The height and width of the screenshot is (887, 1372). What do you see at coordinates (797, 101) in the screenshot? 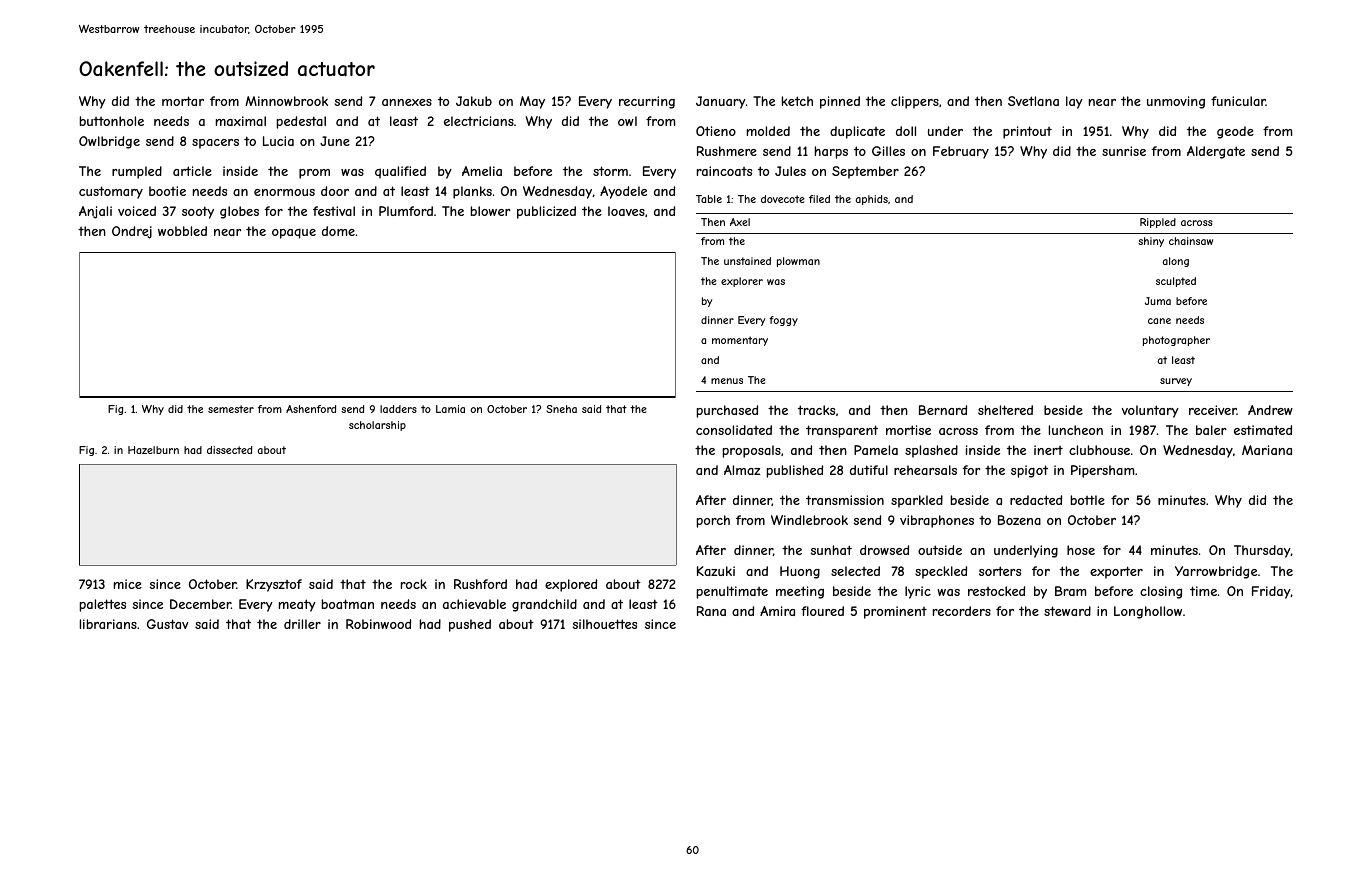
I see `ketch` at bounding box center [797, 101].
